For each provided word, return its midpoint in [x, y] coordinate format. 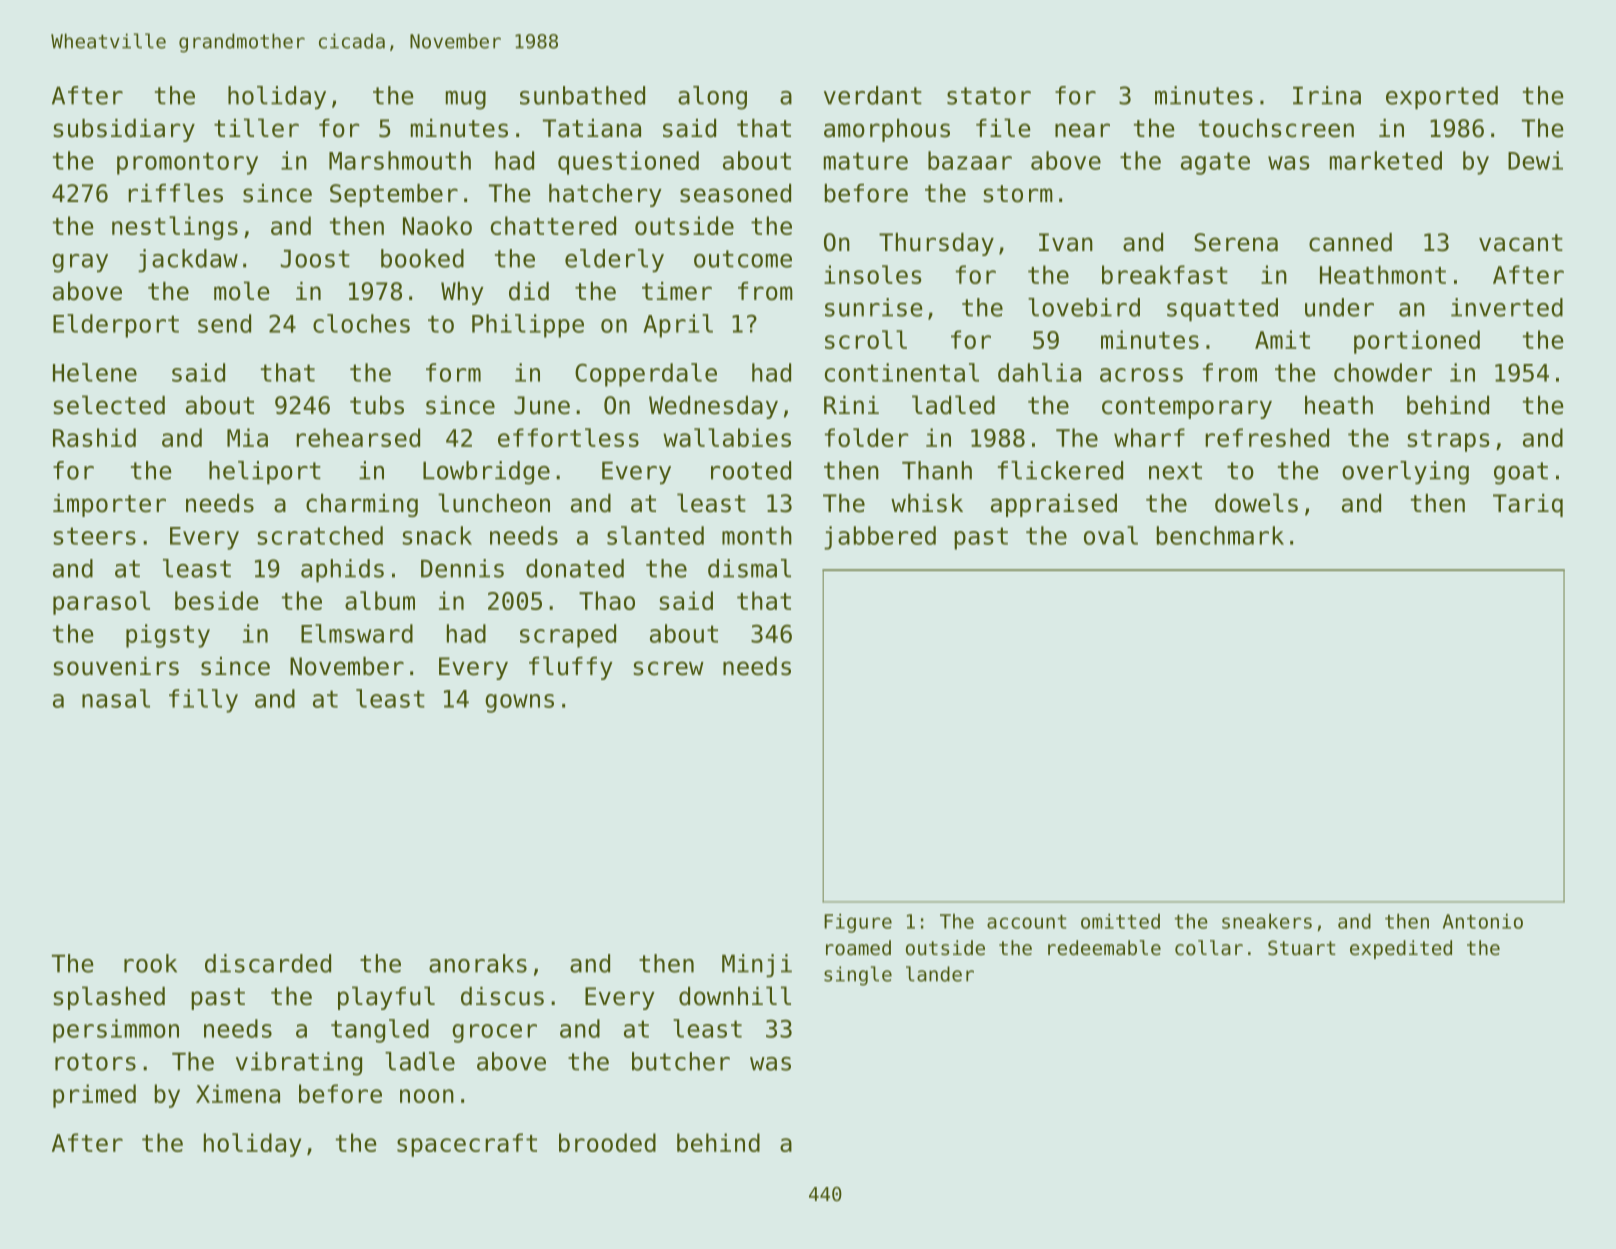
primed [94, 1096]
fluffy [571, 668]
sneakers [1267, 921]
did [529, 291]
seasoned [735, 193]
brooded [607, 1142]
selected [109, 405]
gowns [519, 703]
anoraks [478, 963]
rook [150, 963]
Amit [1282, 339]
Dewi [1535, 160]
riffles [175, 193]
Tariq [1528, 505]
